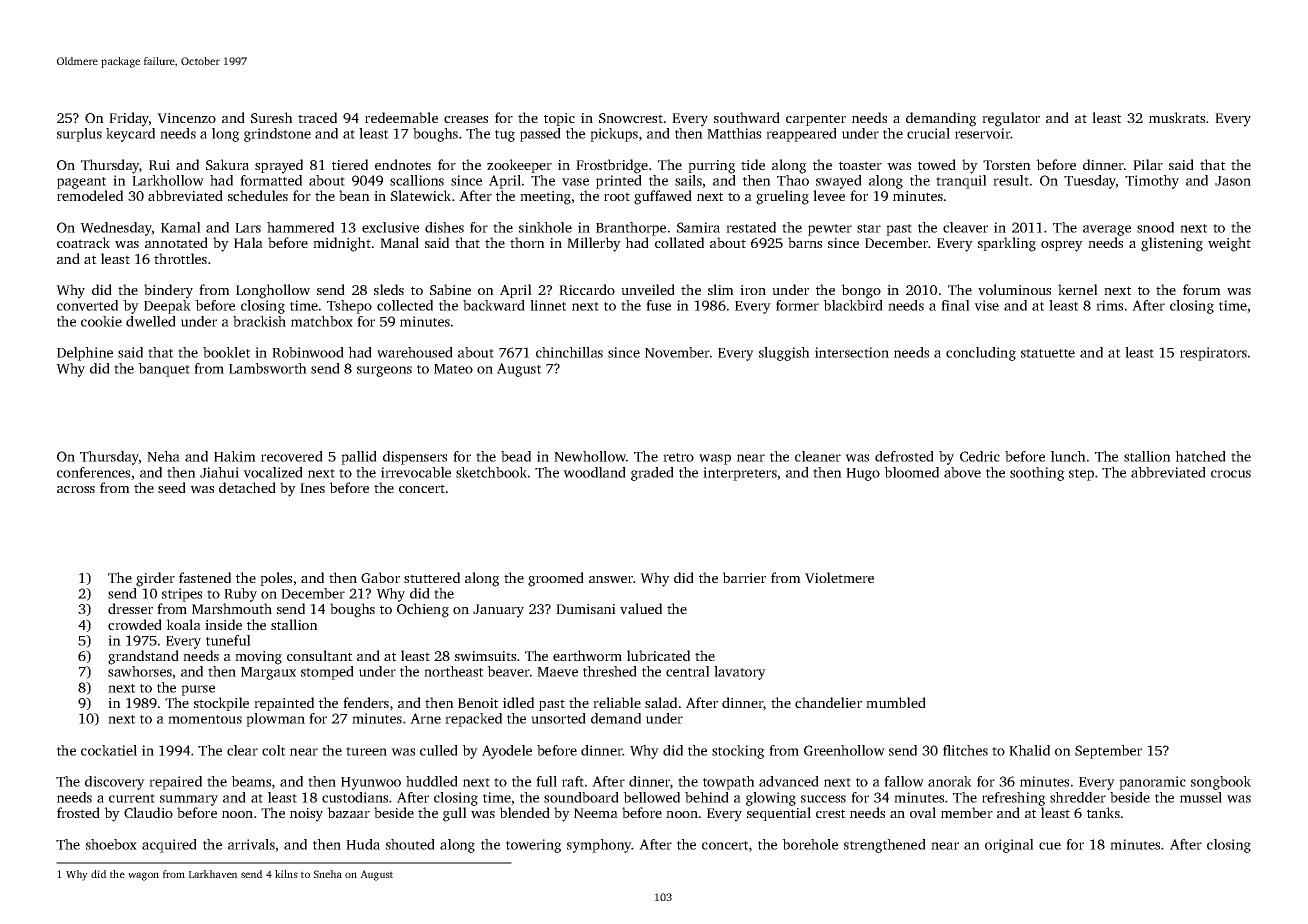  I want to click on symphony, so click(599, 846).
